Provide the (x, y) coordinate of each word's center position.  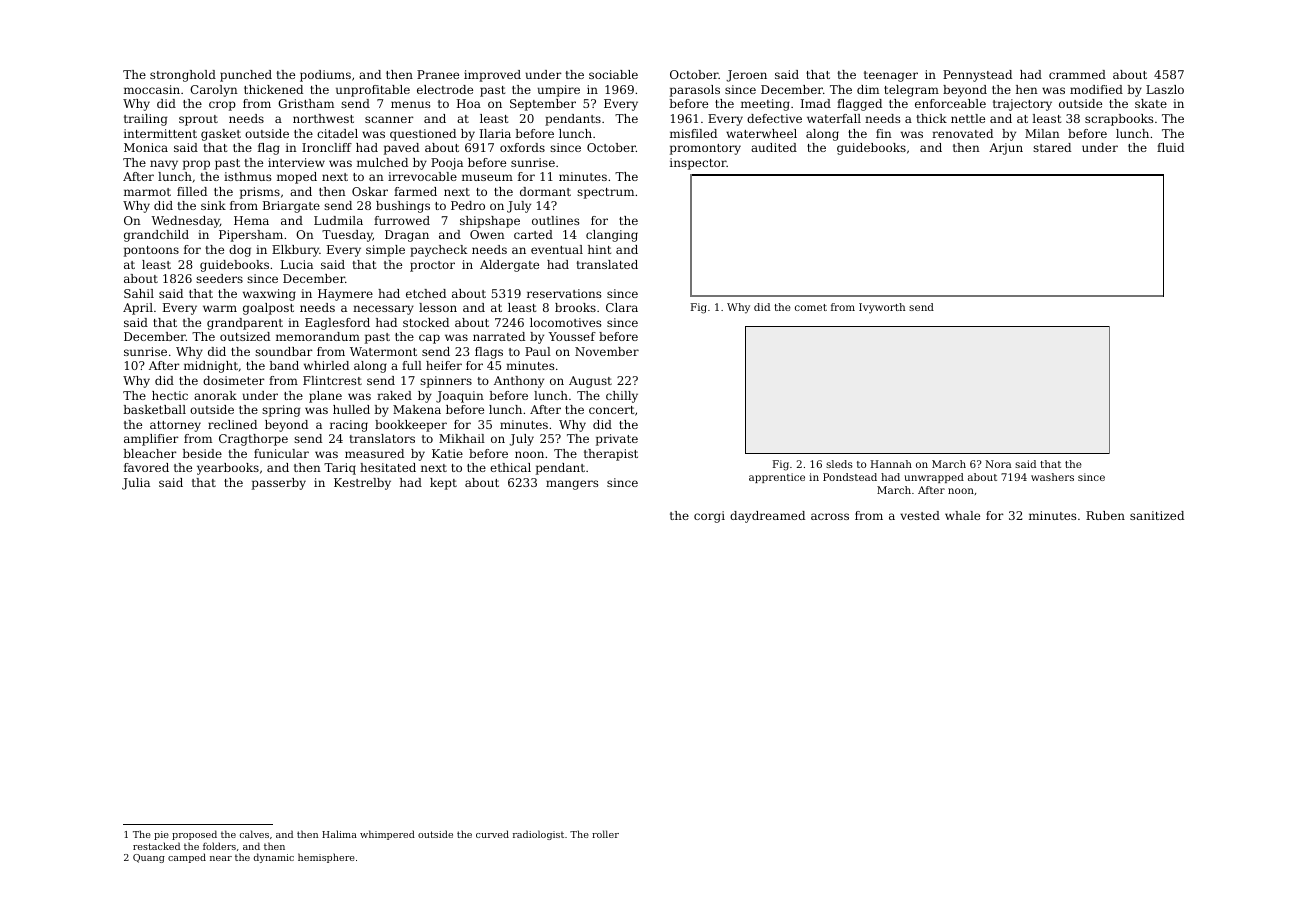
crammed (1077, 74)
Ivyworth (882, 308)
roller (605, 834)
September (543, 105)
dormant (545, 191)
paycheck (438, 251)
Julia (136, 484)
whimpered (387, 835)
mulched (382, 162)
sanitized (1157, 515)
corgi (709, 517)
